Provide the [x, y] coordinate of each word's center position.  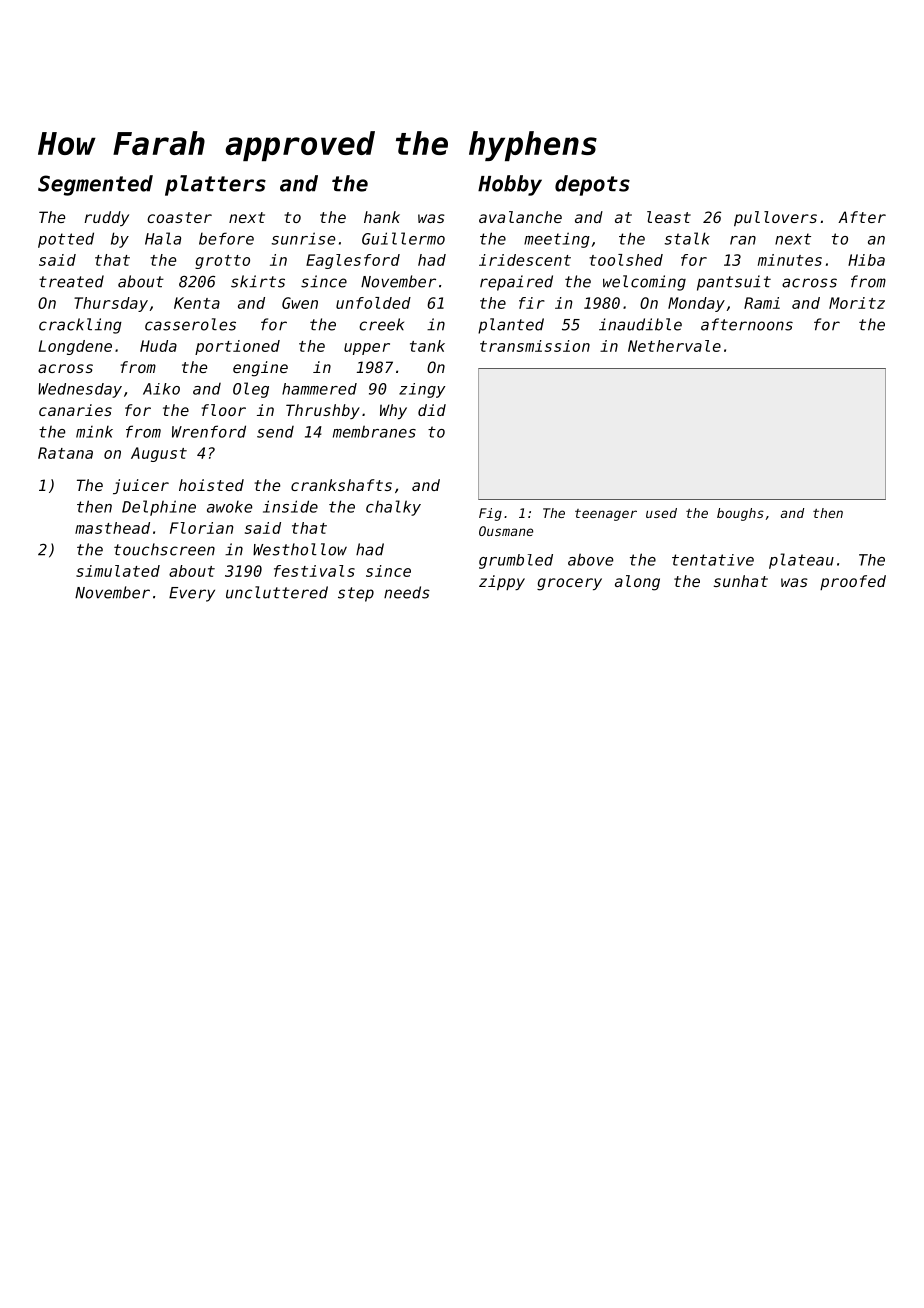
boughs [740, 514]
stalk [687, 238]
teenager [606, 515]
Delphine [159, 508]
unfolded [373, 303]
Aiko [161, 389]
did [432, 410]
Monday [696, 304]
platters [215, 185]
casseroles [190, 324]
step [356, 594]
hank [382, 217]
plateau [801, 561]
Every [192, 594]
